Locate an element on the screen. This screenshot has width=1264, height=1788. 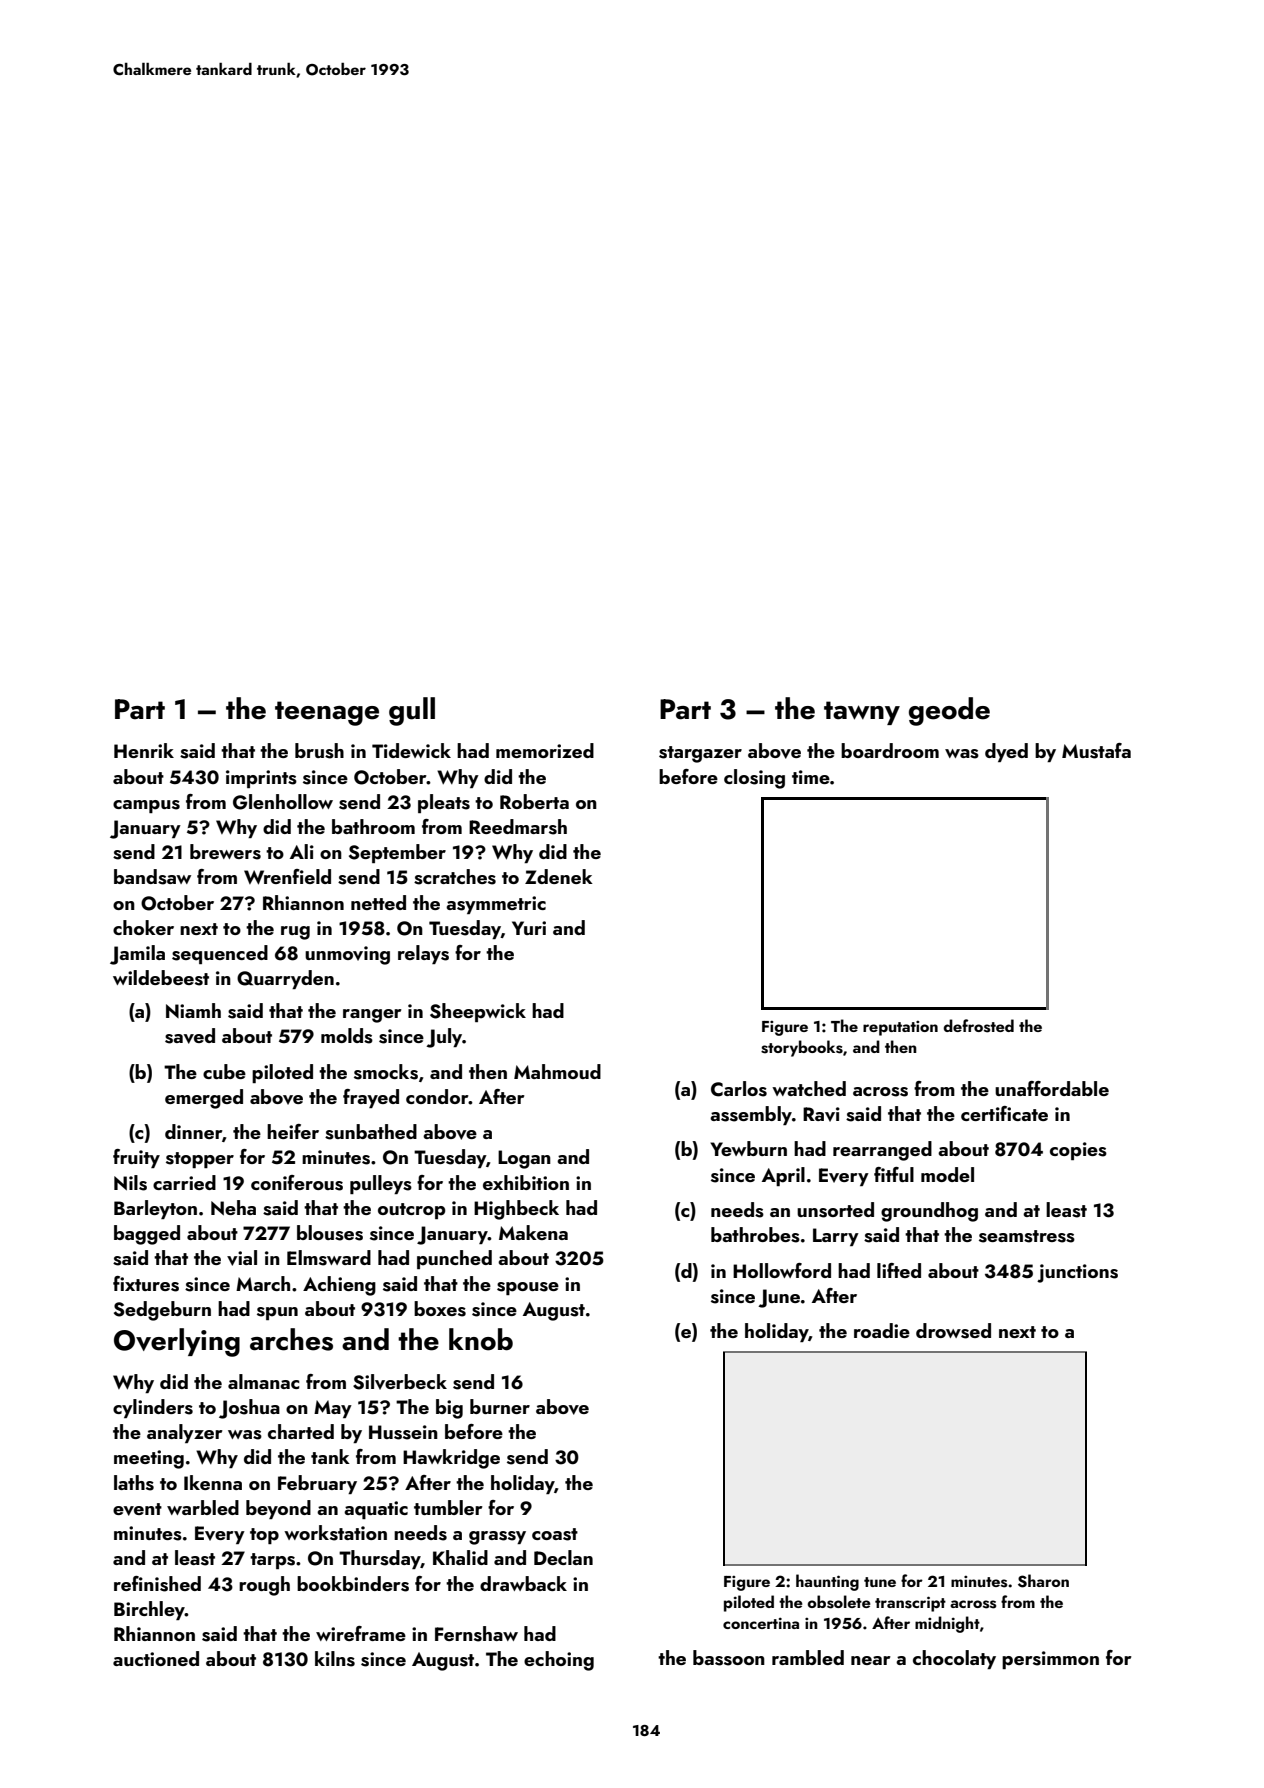
tawny is located at coordinates (862, 713).
